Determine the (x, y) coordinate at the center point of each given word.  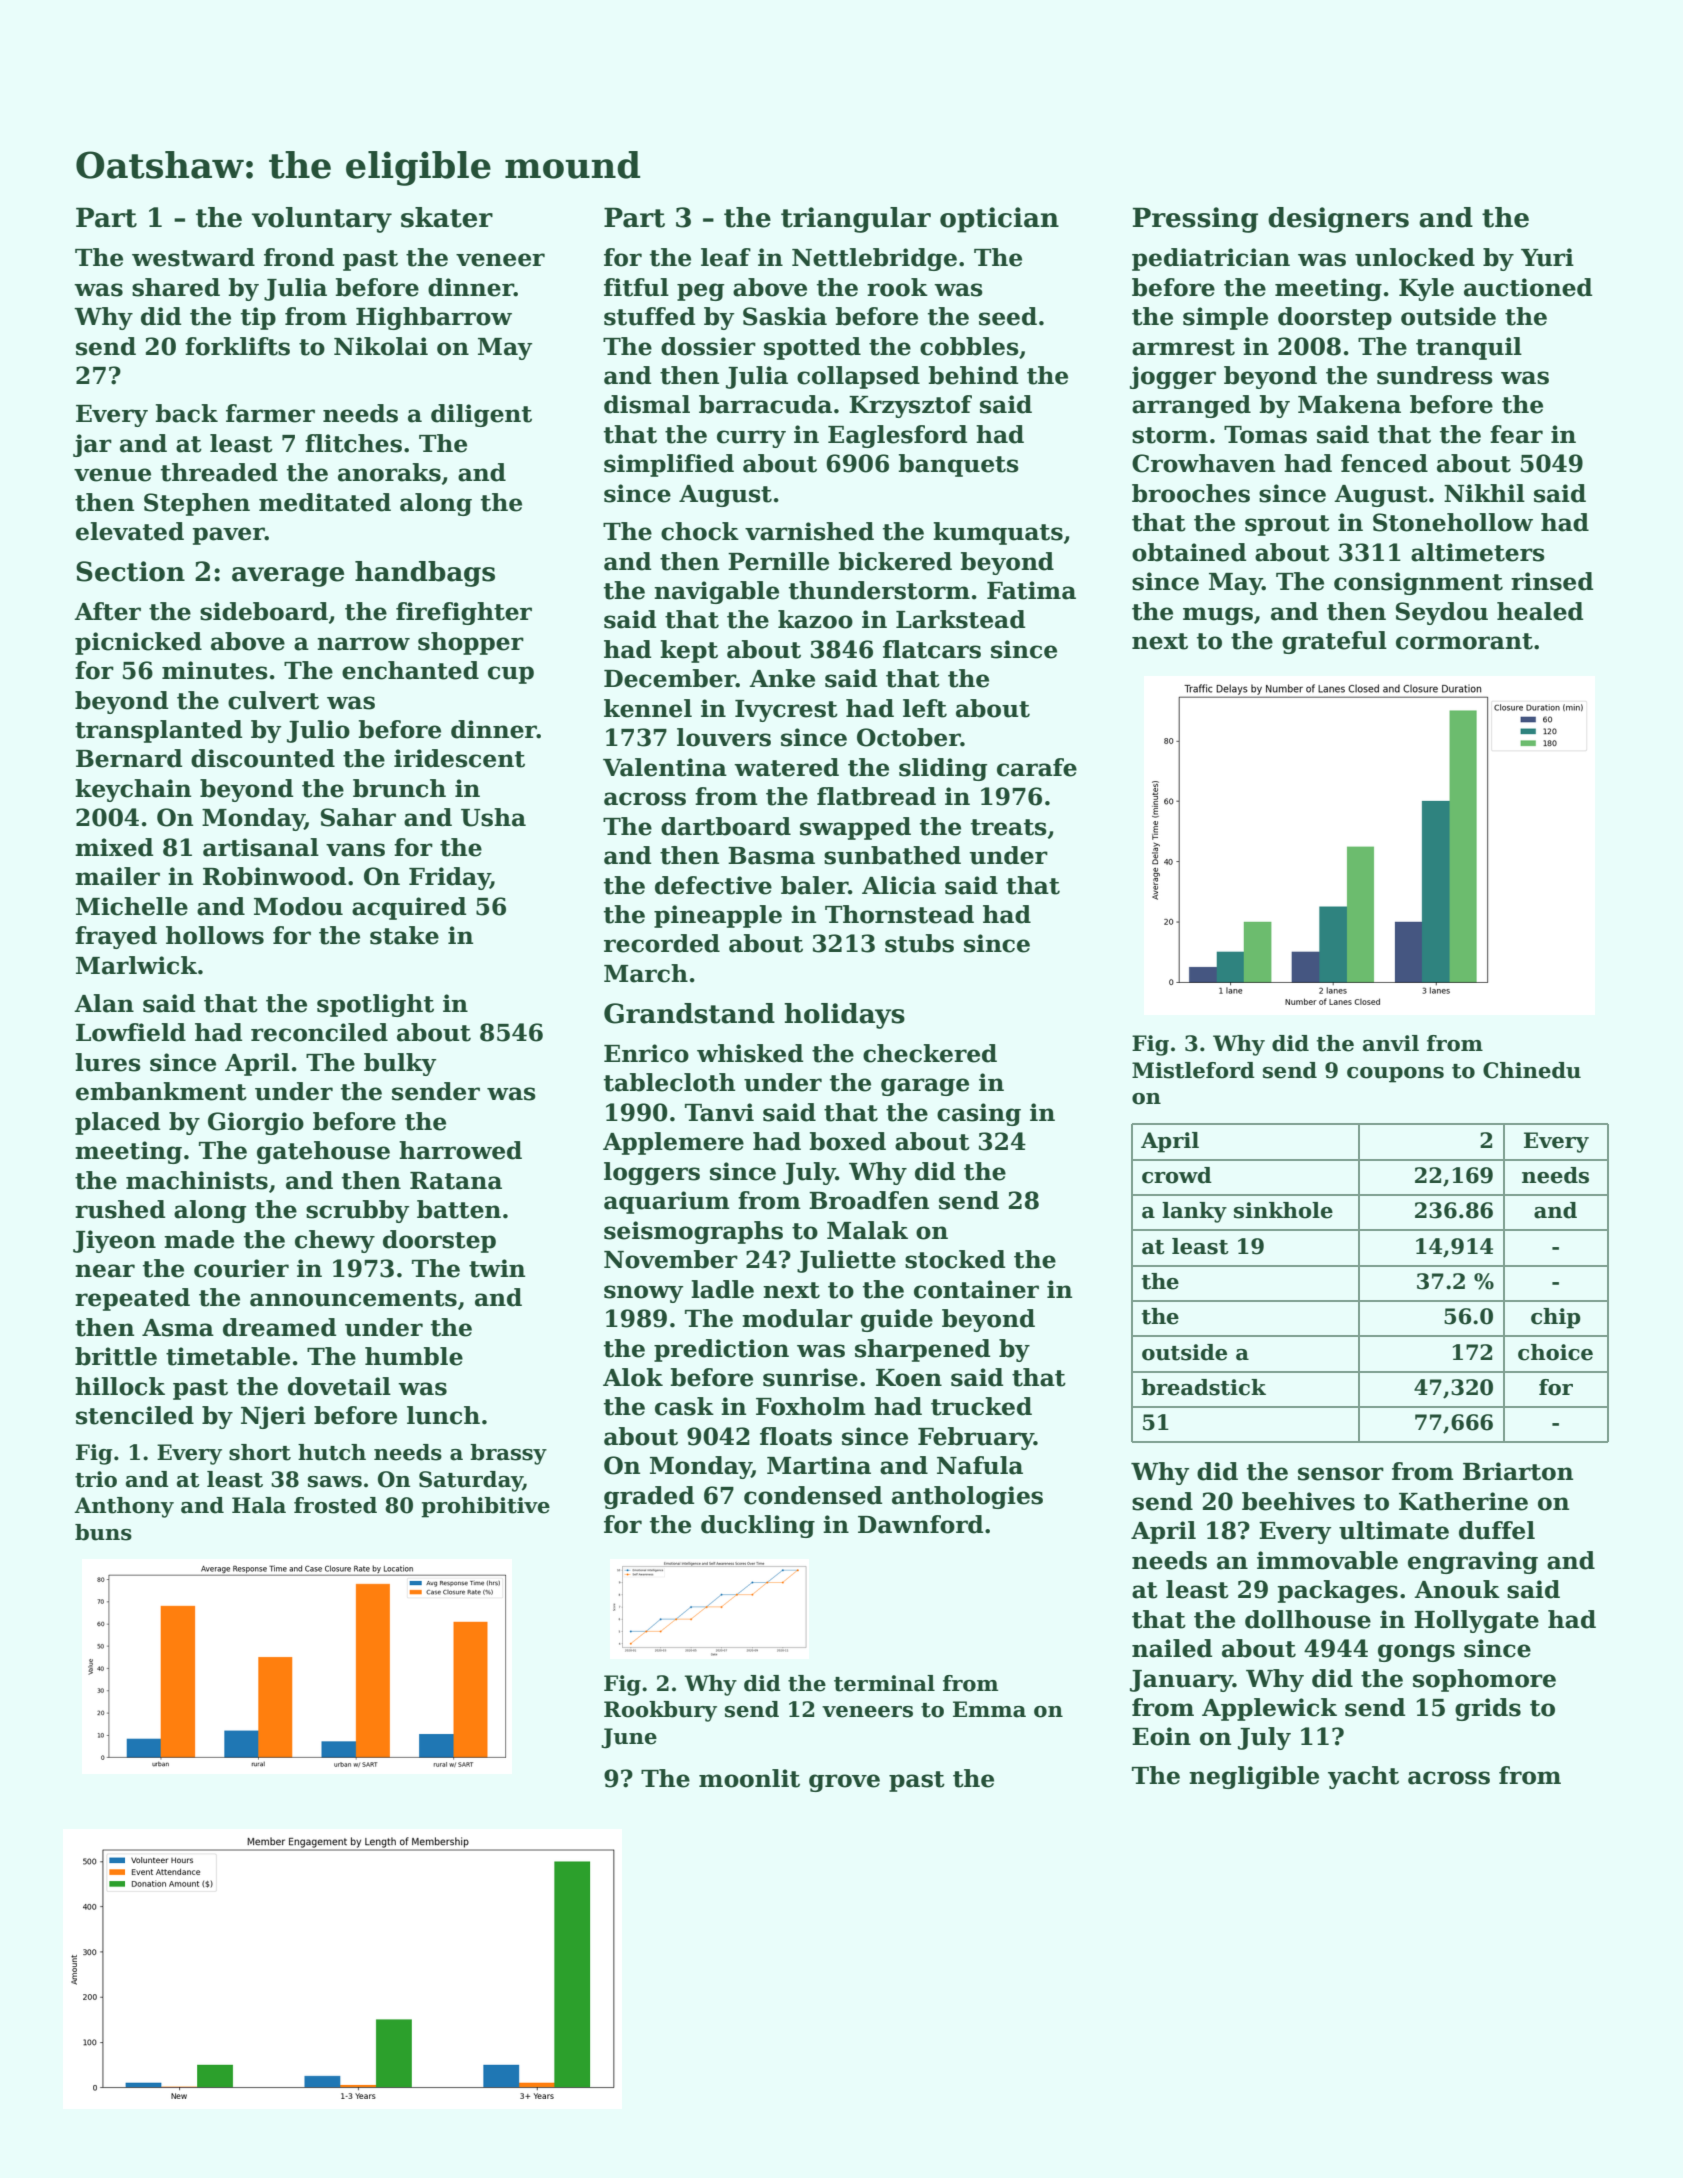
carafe (1037, 767)
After (107, 611)
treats (1009, 827)
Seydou (1442, 613)
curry (751, 439)
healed (1540, 611)
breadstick (1203, 1387)
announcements (353, 1298)
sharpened (922, 1350)
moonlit (749, 1778)
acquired (409, 908)
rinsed (1552, 581)
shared (176, 287)
